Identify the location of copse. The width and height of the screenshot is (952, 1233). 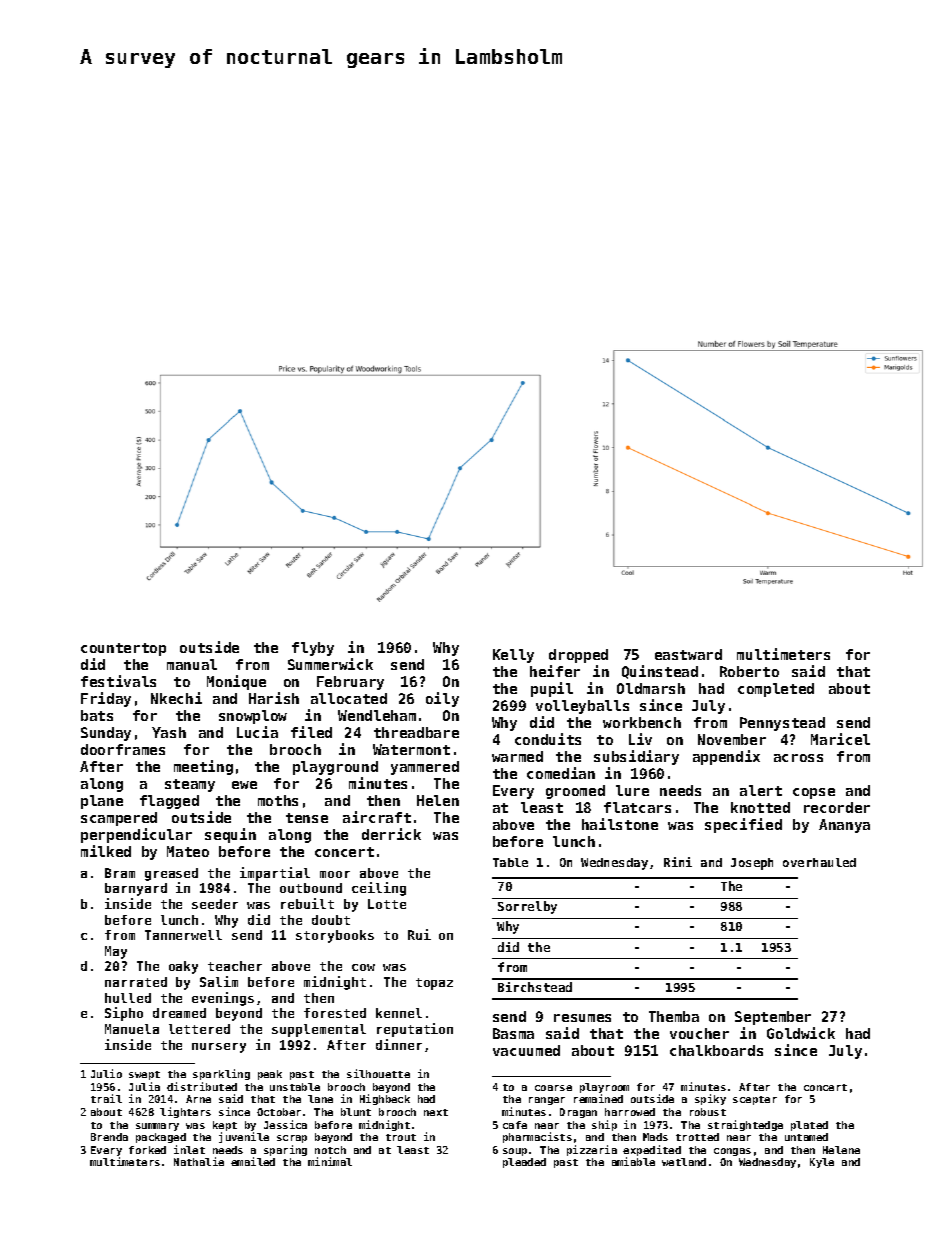
(814, 793).
